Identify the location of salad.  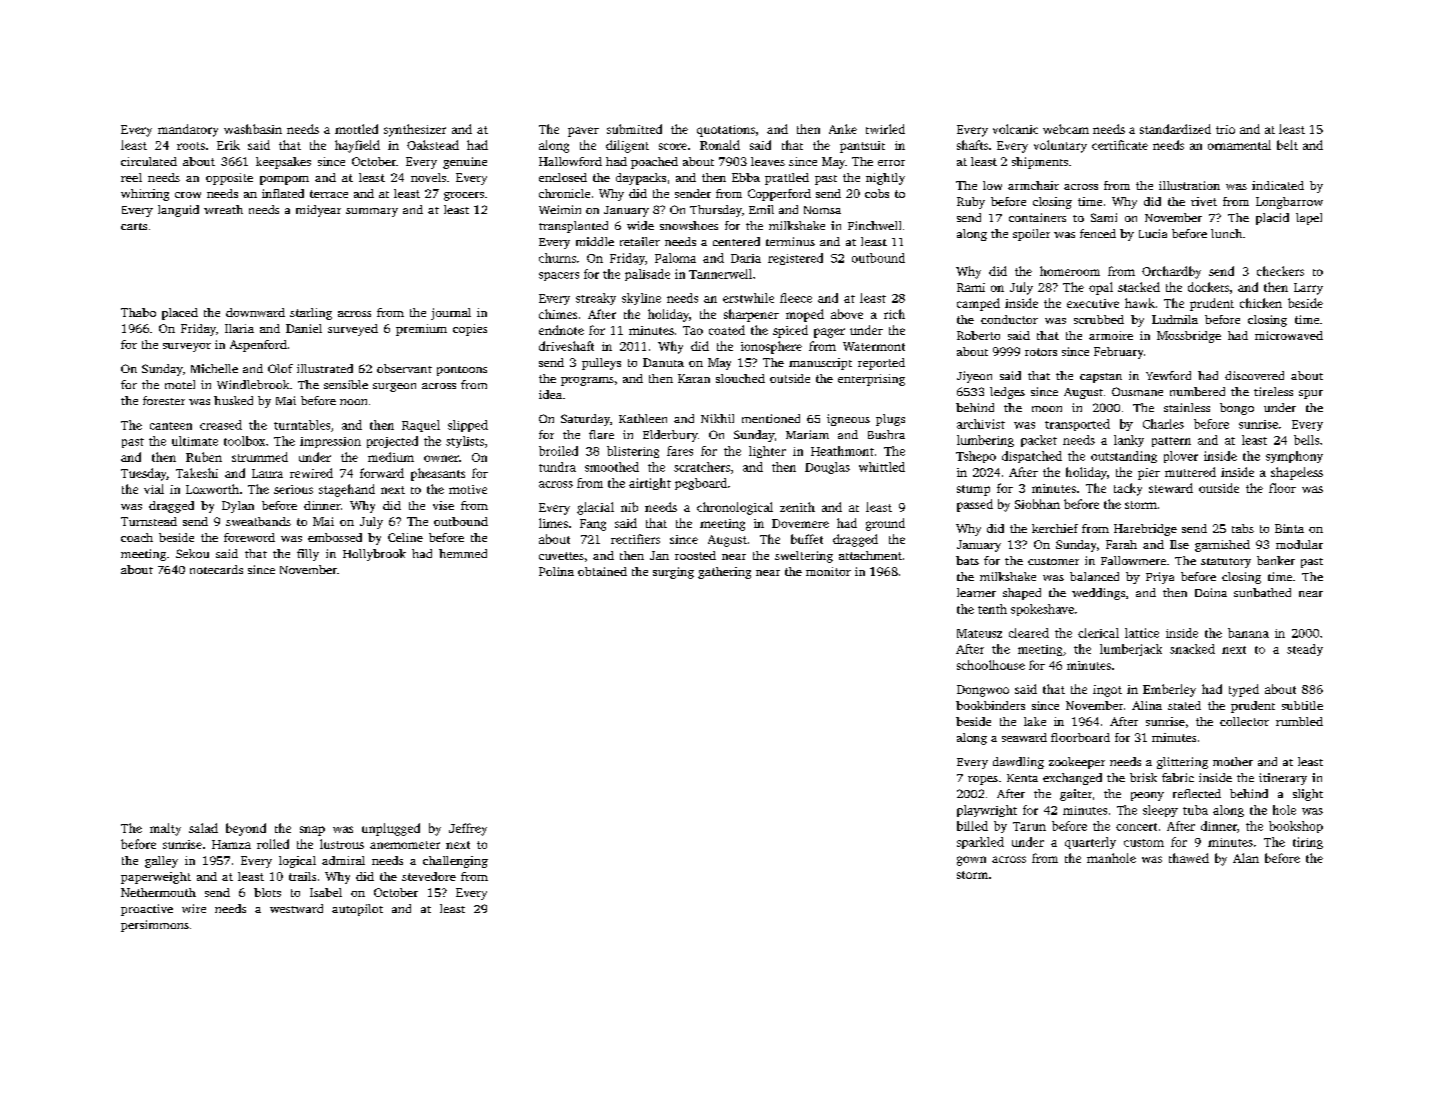
(203, 828).
